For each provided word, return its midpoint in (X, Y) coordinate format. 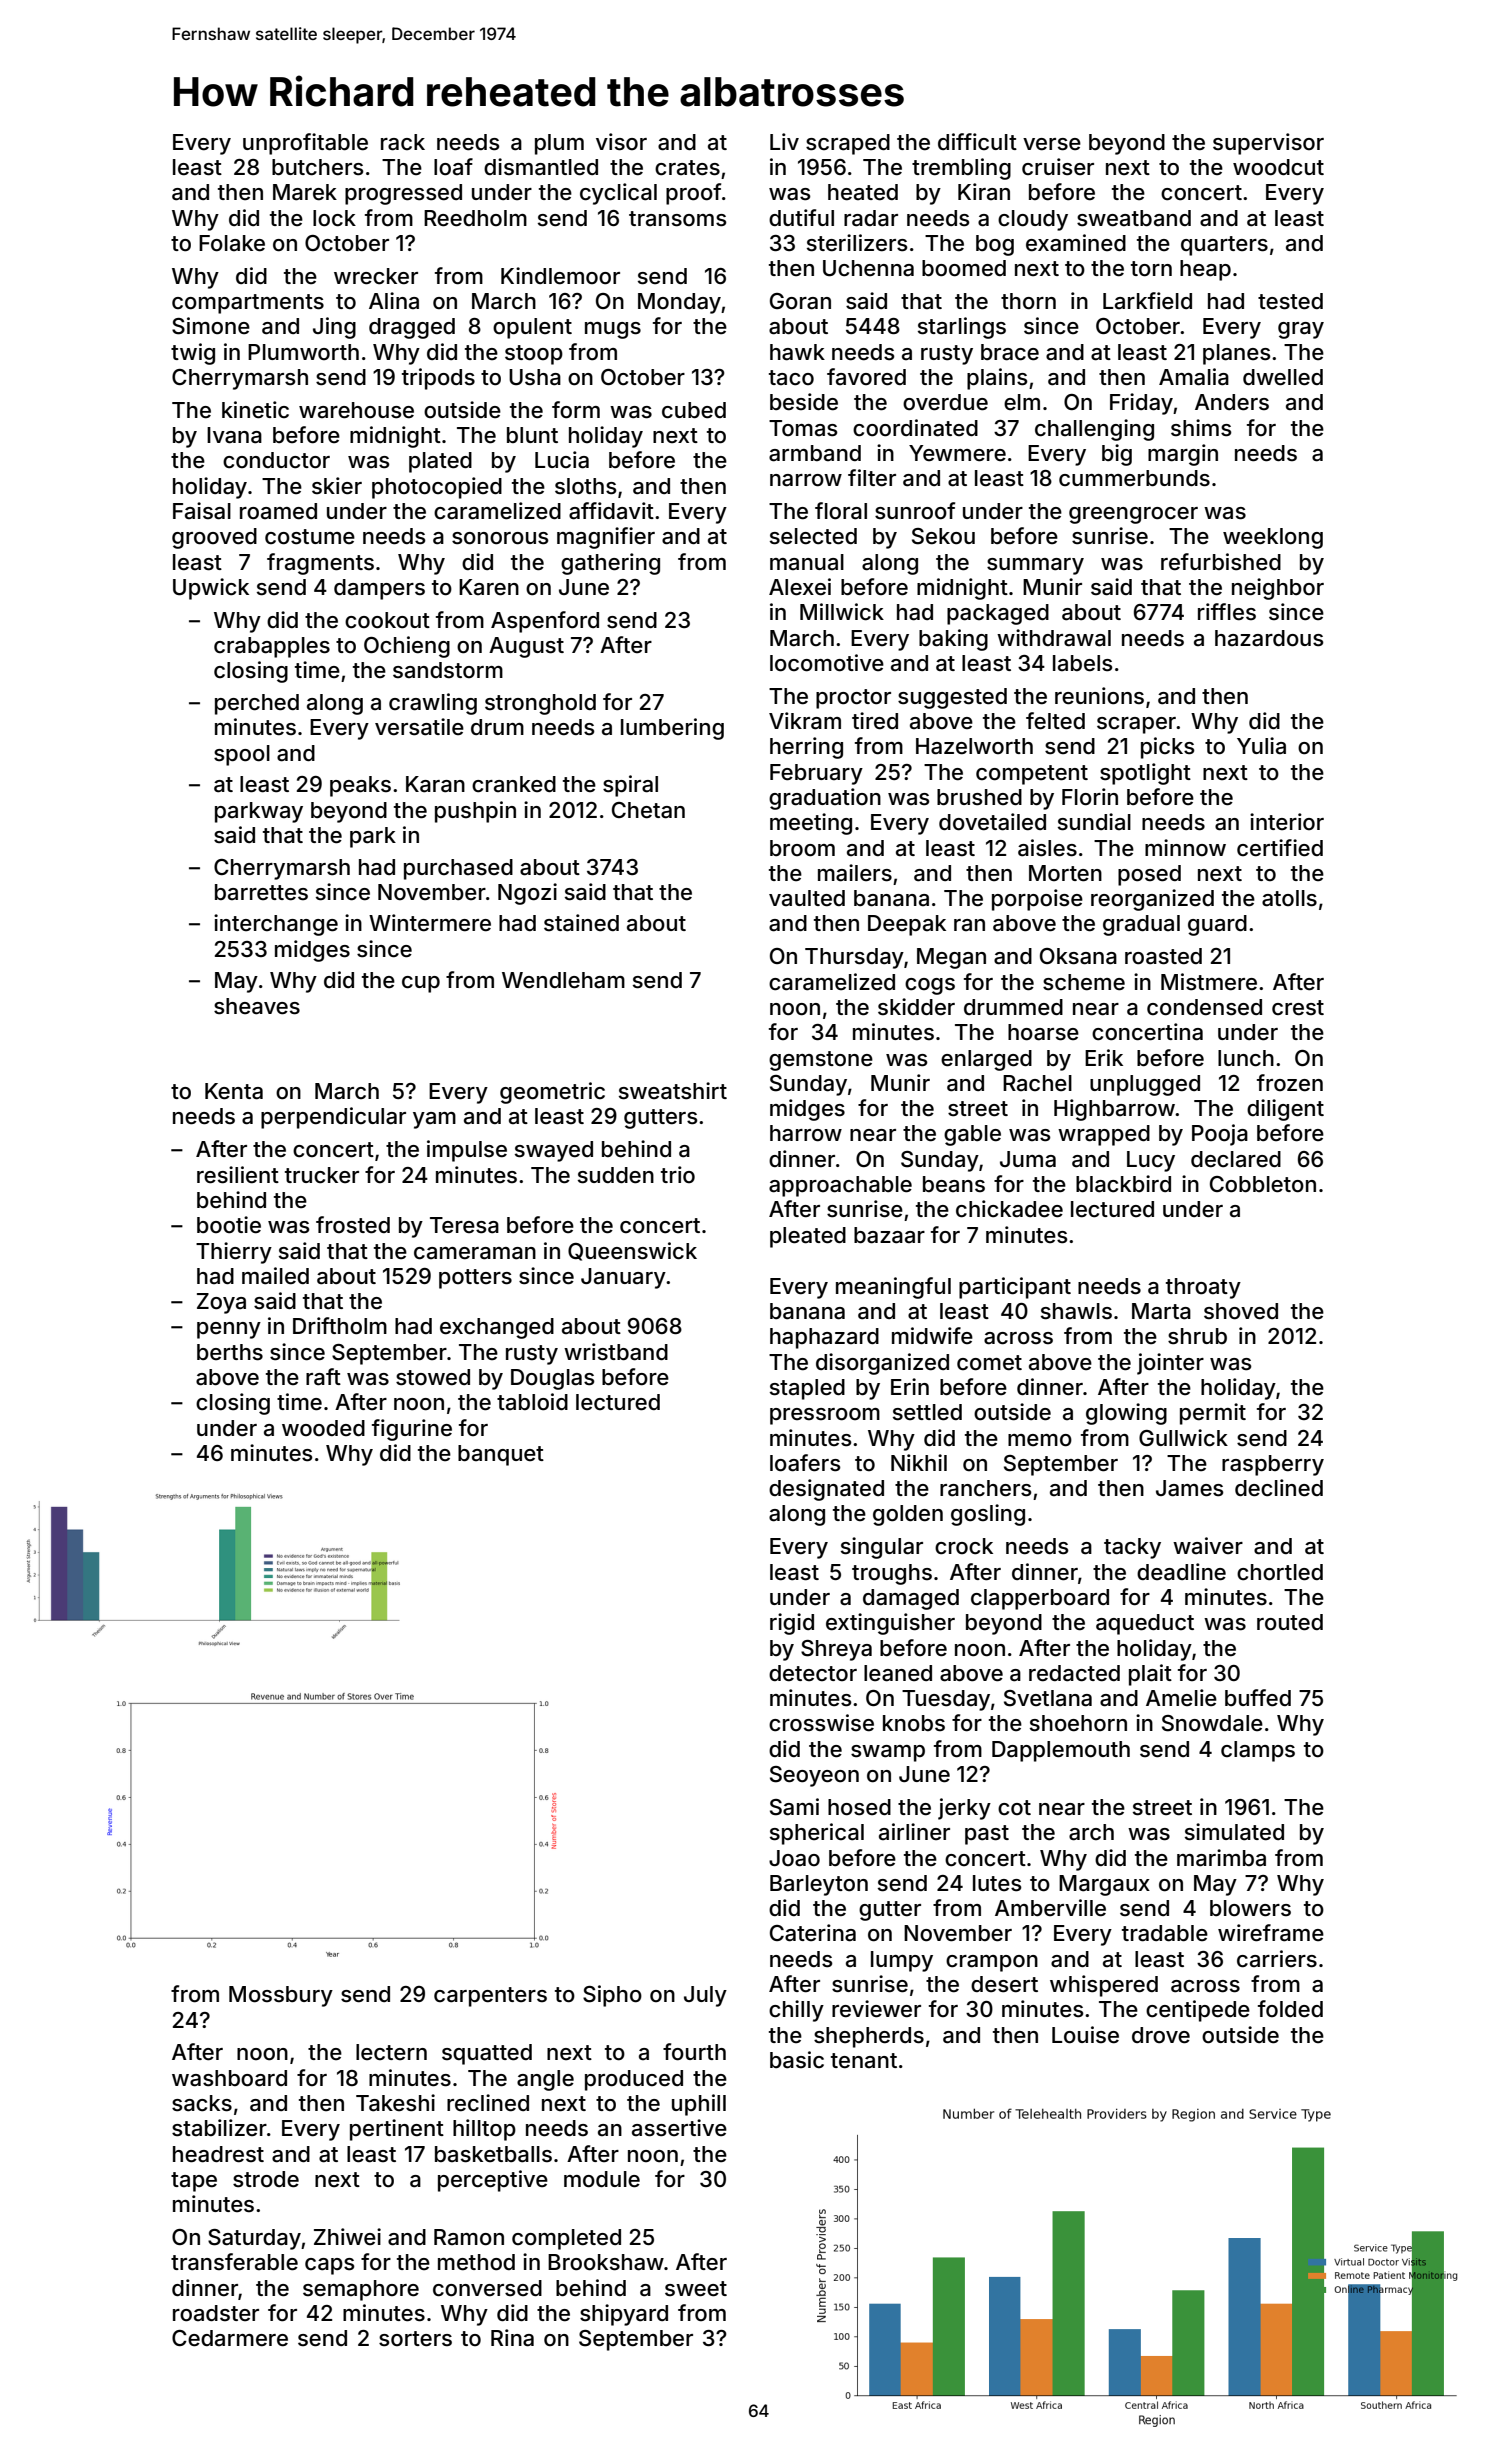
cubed (694, 410)
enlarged (986, 1060)
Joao (794, 1858)
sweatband (1134, 218)
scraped (848, 144)
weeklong (1273, 538)
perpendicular (333, 1118)
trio (678, 1174)
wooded (323, 1428)
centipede (1198, 2011)
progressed (403, 194)
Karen (489, 587)
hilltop (484, 2130)
